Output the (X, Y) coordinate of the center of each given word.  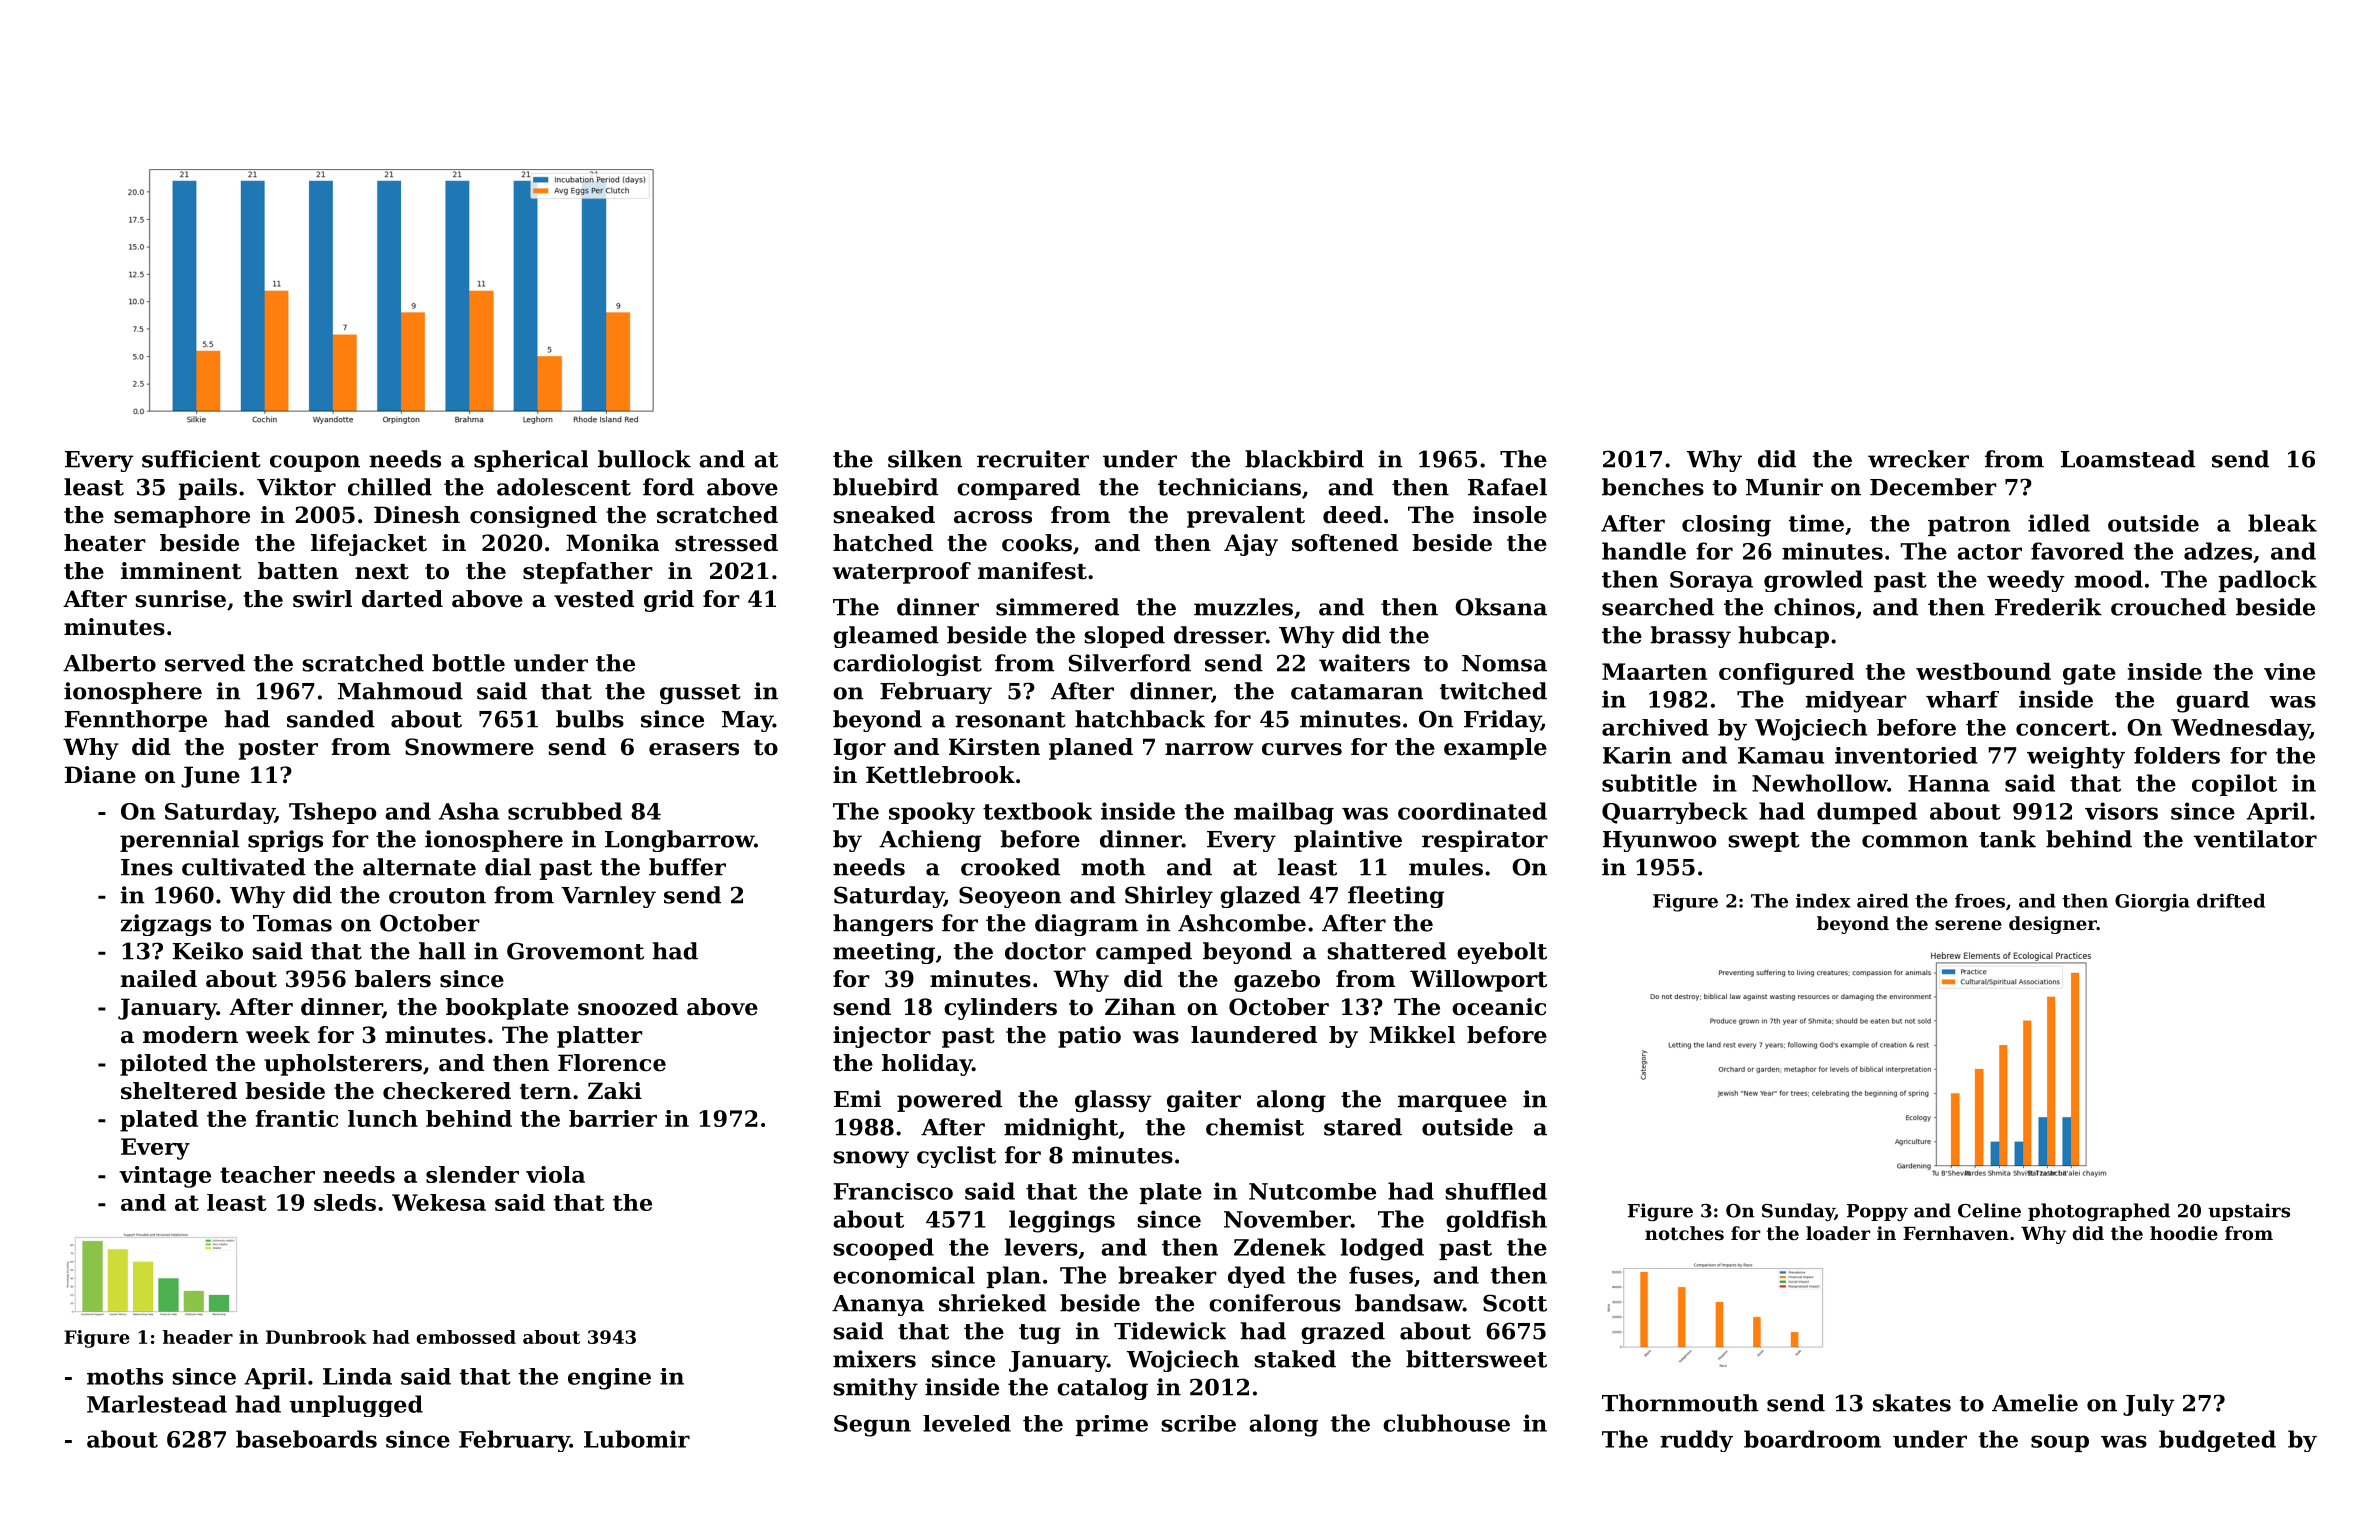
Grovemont (575, 951)
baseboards (306, 1439)
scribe (1198, 1423)
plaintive (1348, 841)
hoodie (2184, 1233)
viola (555, 1174)
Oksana (1501, 607)
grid (669, 601)
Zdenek (1280, 1247)
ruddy (1696, 1441)
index (1823, 900)
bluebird (885, 487)
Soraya (1711, 581)
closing (1726, 526)
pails (208, 489)
